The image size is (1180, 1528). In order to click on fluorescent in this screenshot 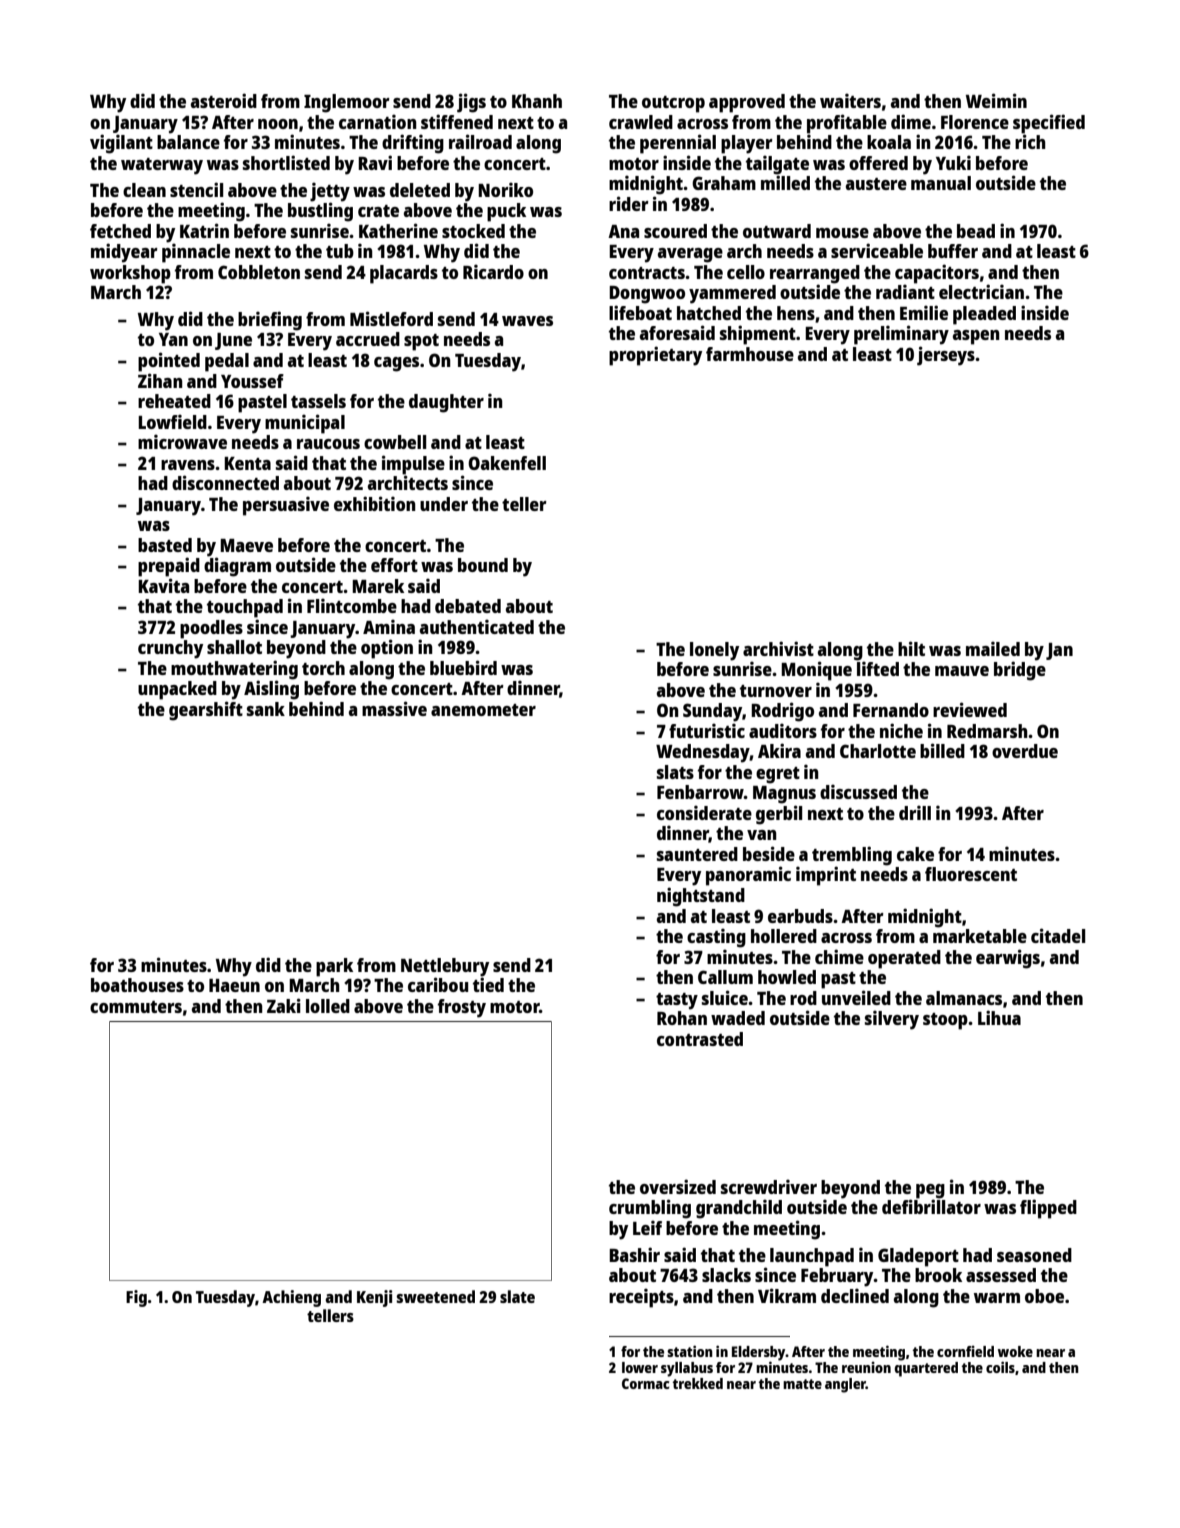, I will do `click(971, 874)`.
